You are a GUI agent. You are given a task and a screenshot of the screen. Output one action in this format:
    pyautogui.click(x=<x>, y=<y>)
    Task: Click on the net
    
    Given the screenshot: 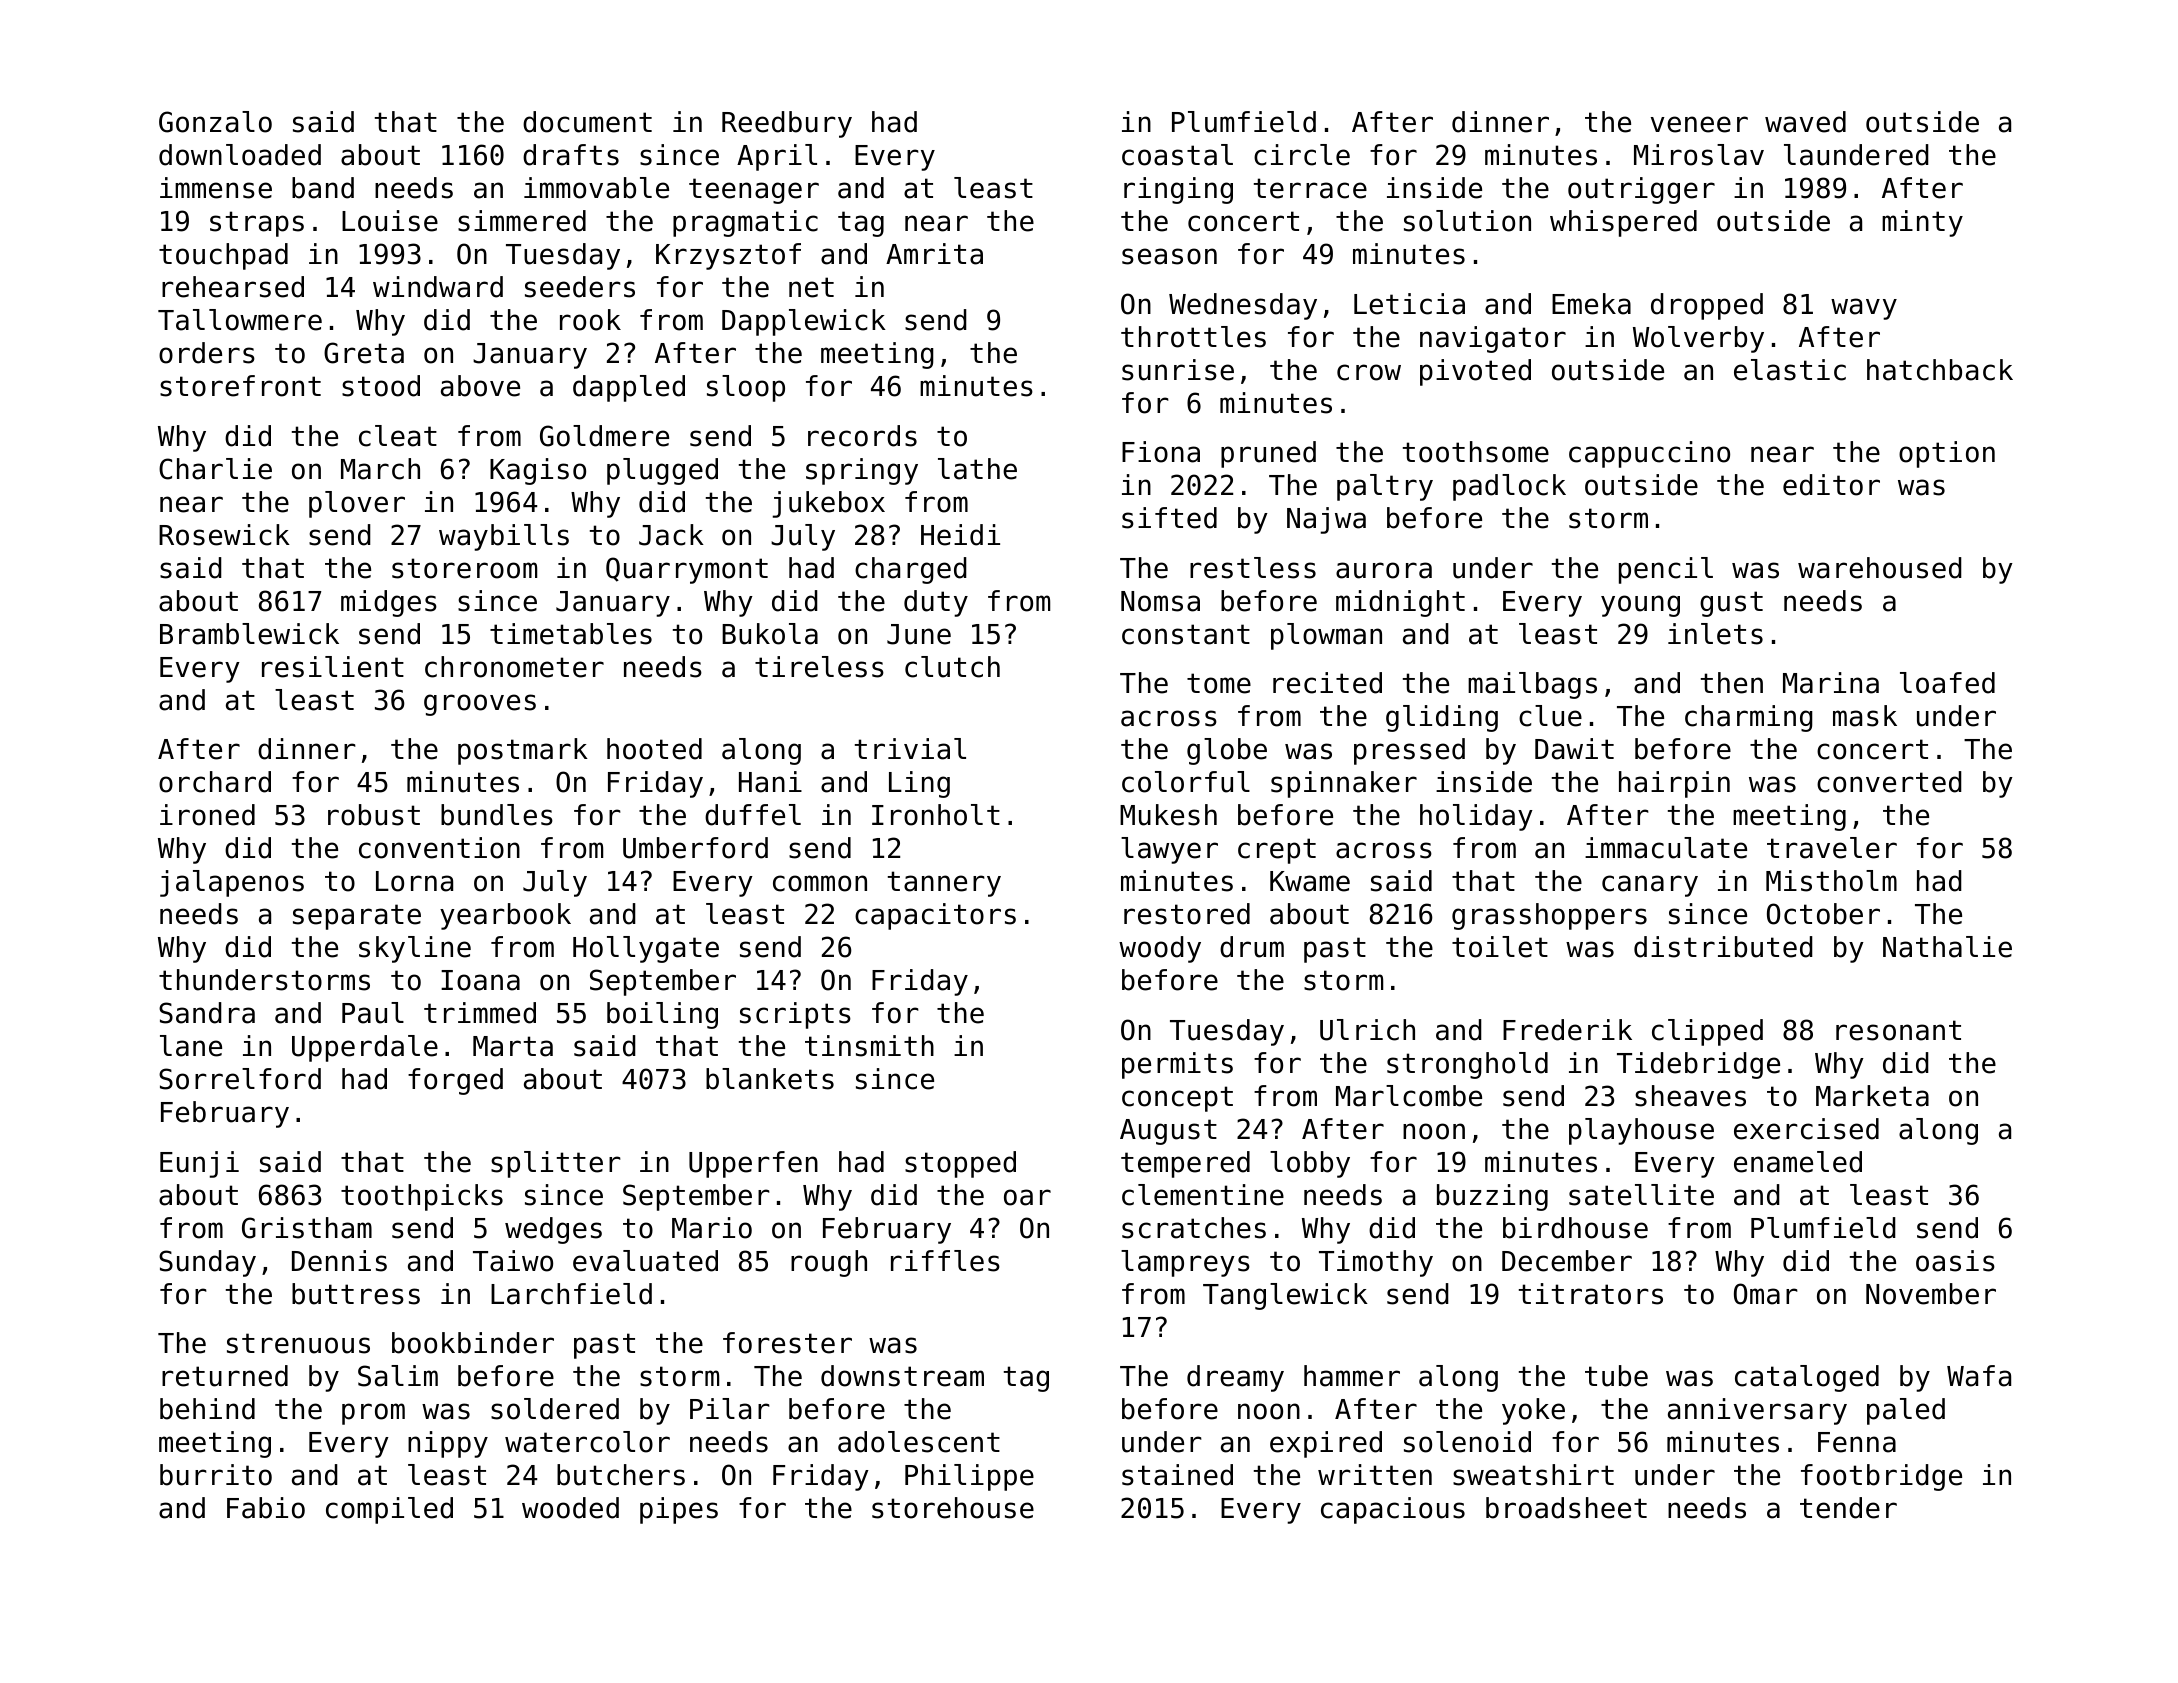 What is the action you would take?
    pyautogui.click(x=811, y=287)
